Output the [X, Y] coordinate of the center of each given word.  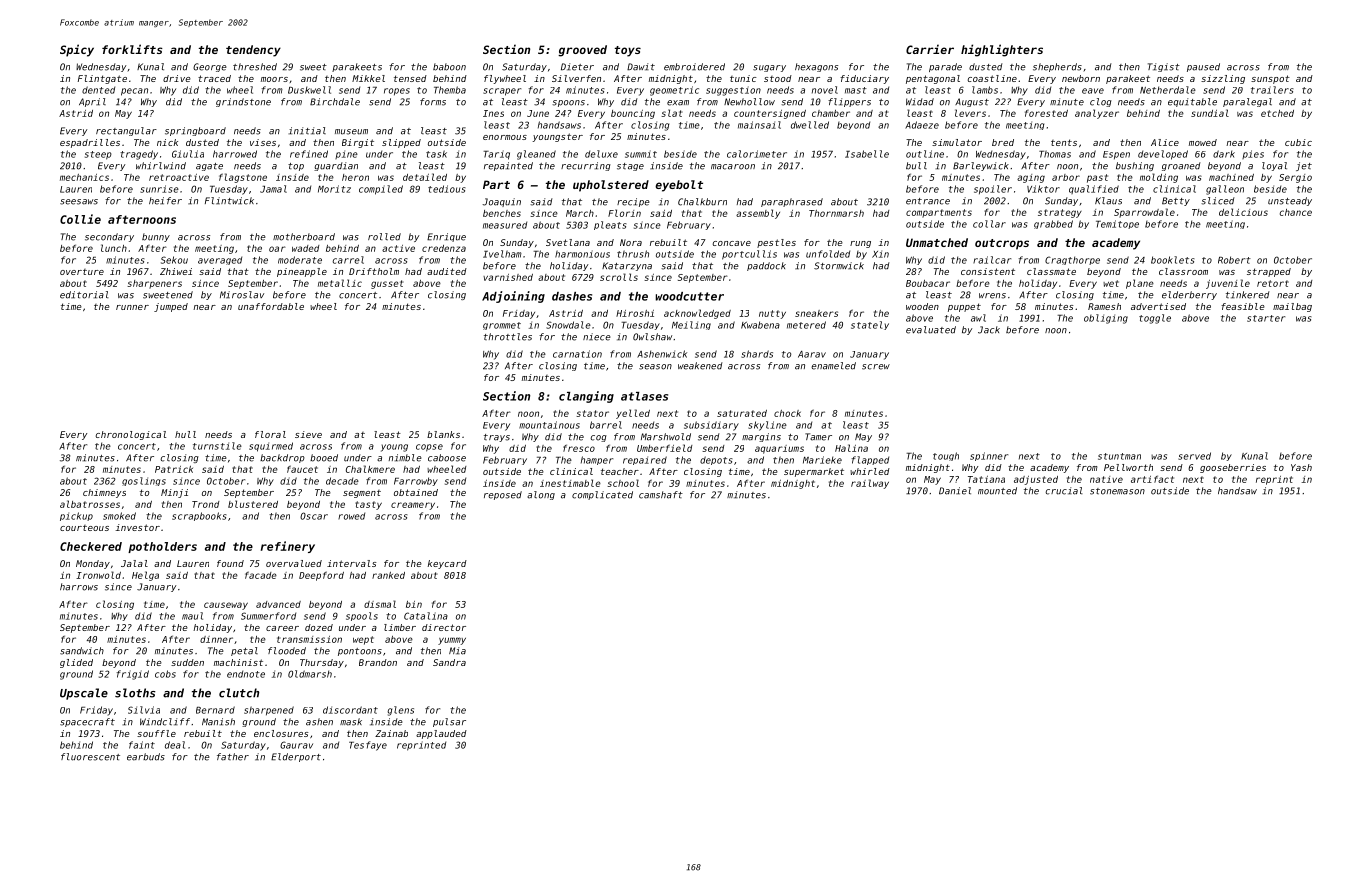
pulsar [449, 722]
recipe [633, 202]
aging [1031, 178]
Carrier [930, 49]
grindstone [243, 102]
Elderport [296, 757]
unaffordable [271, 306]
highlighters [1002, 50]
